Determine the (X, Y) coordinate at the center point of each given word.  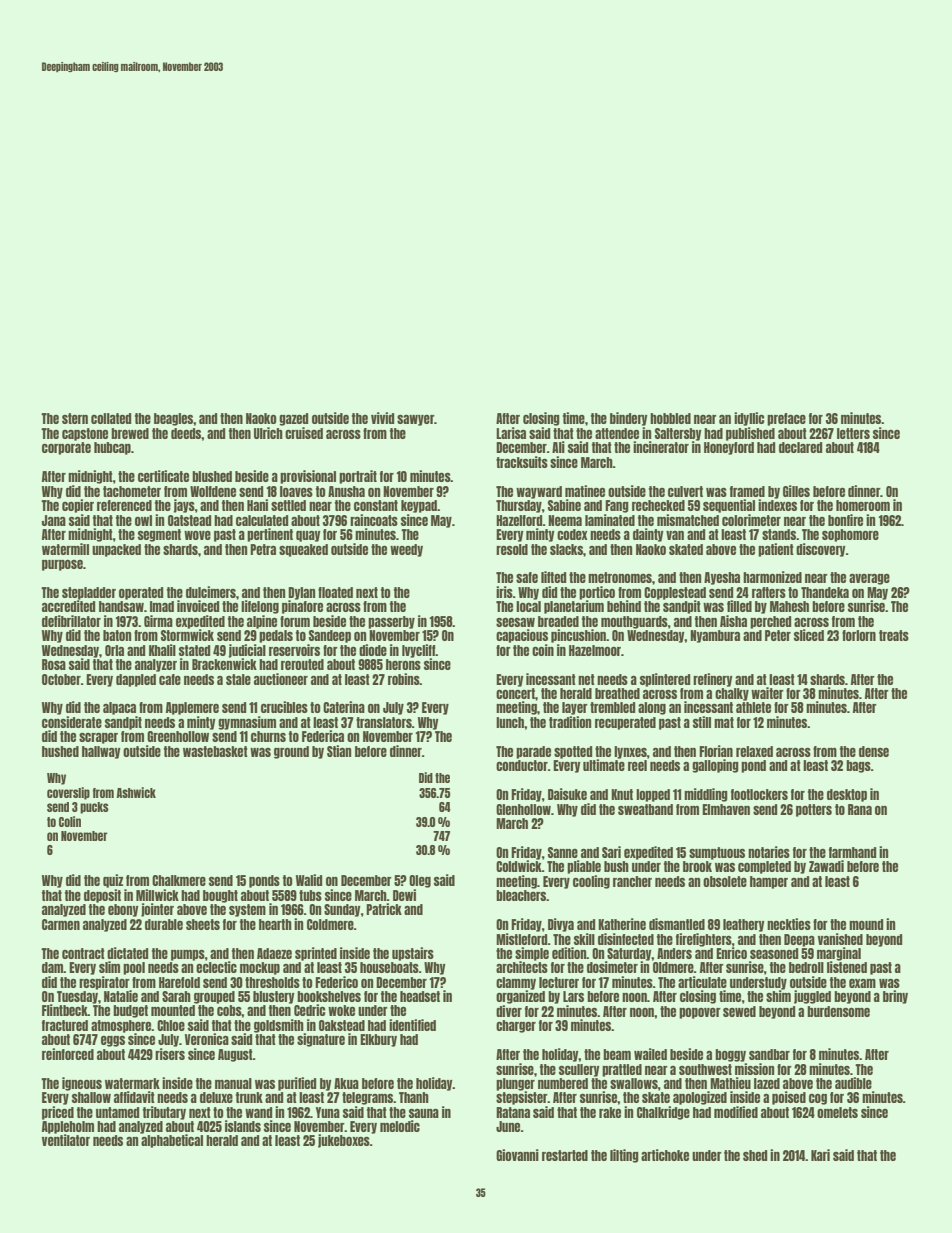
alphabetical (172, 1141)
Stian (339, 751)
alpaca (119, 708)
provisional (308, 477)
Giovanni (517, 1155)
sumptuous (717, 853)
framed (747, 491)
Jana (54, 520)
